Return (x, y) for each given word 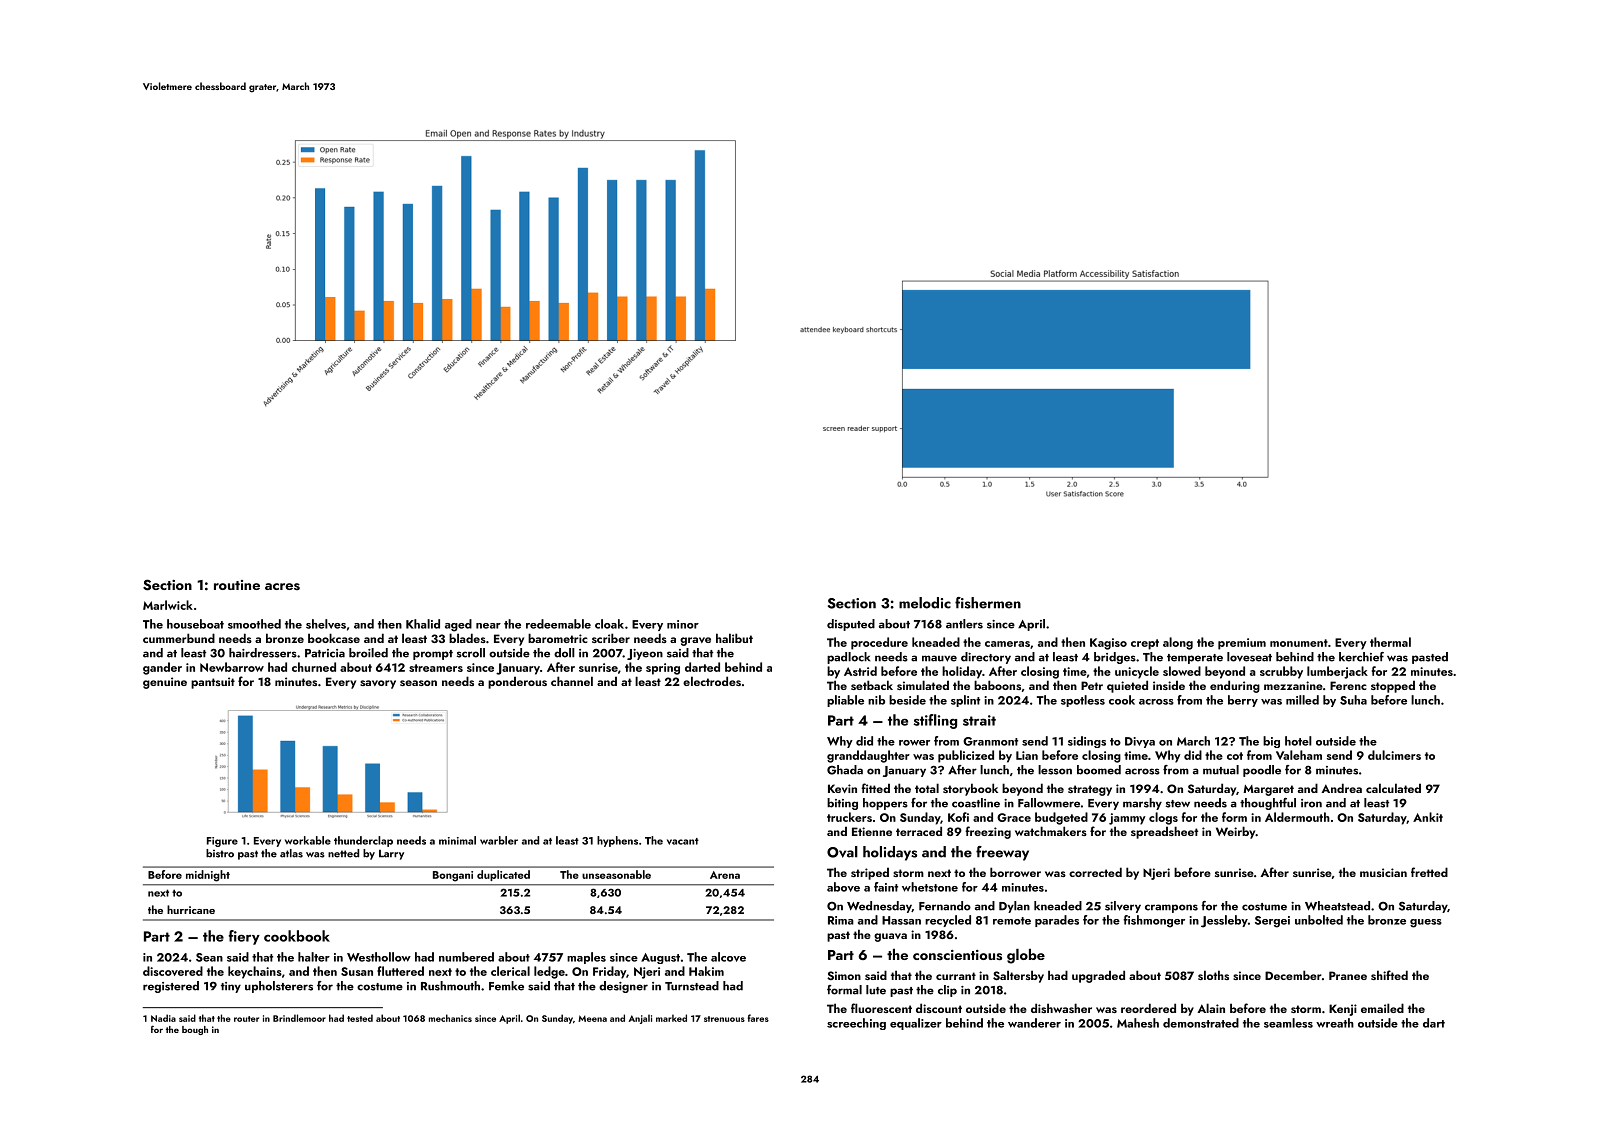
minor (683, 624)
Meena (592, 1018)
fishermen (988, 603)
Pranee (1348, 975)
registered (171, 987)
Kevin (842, 788)
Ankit (1428, 817)
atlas (291, 853)
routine (237, 585)
